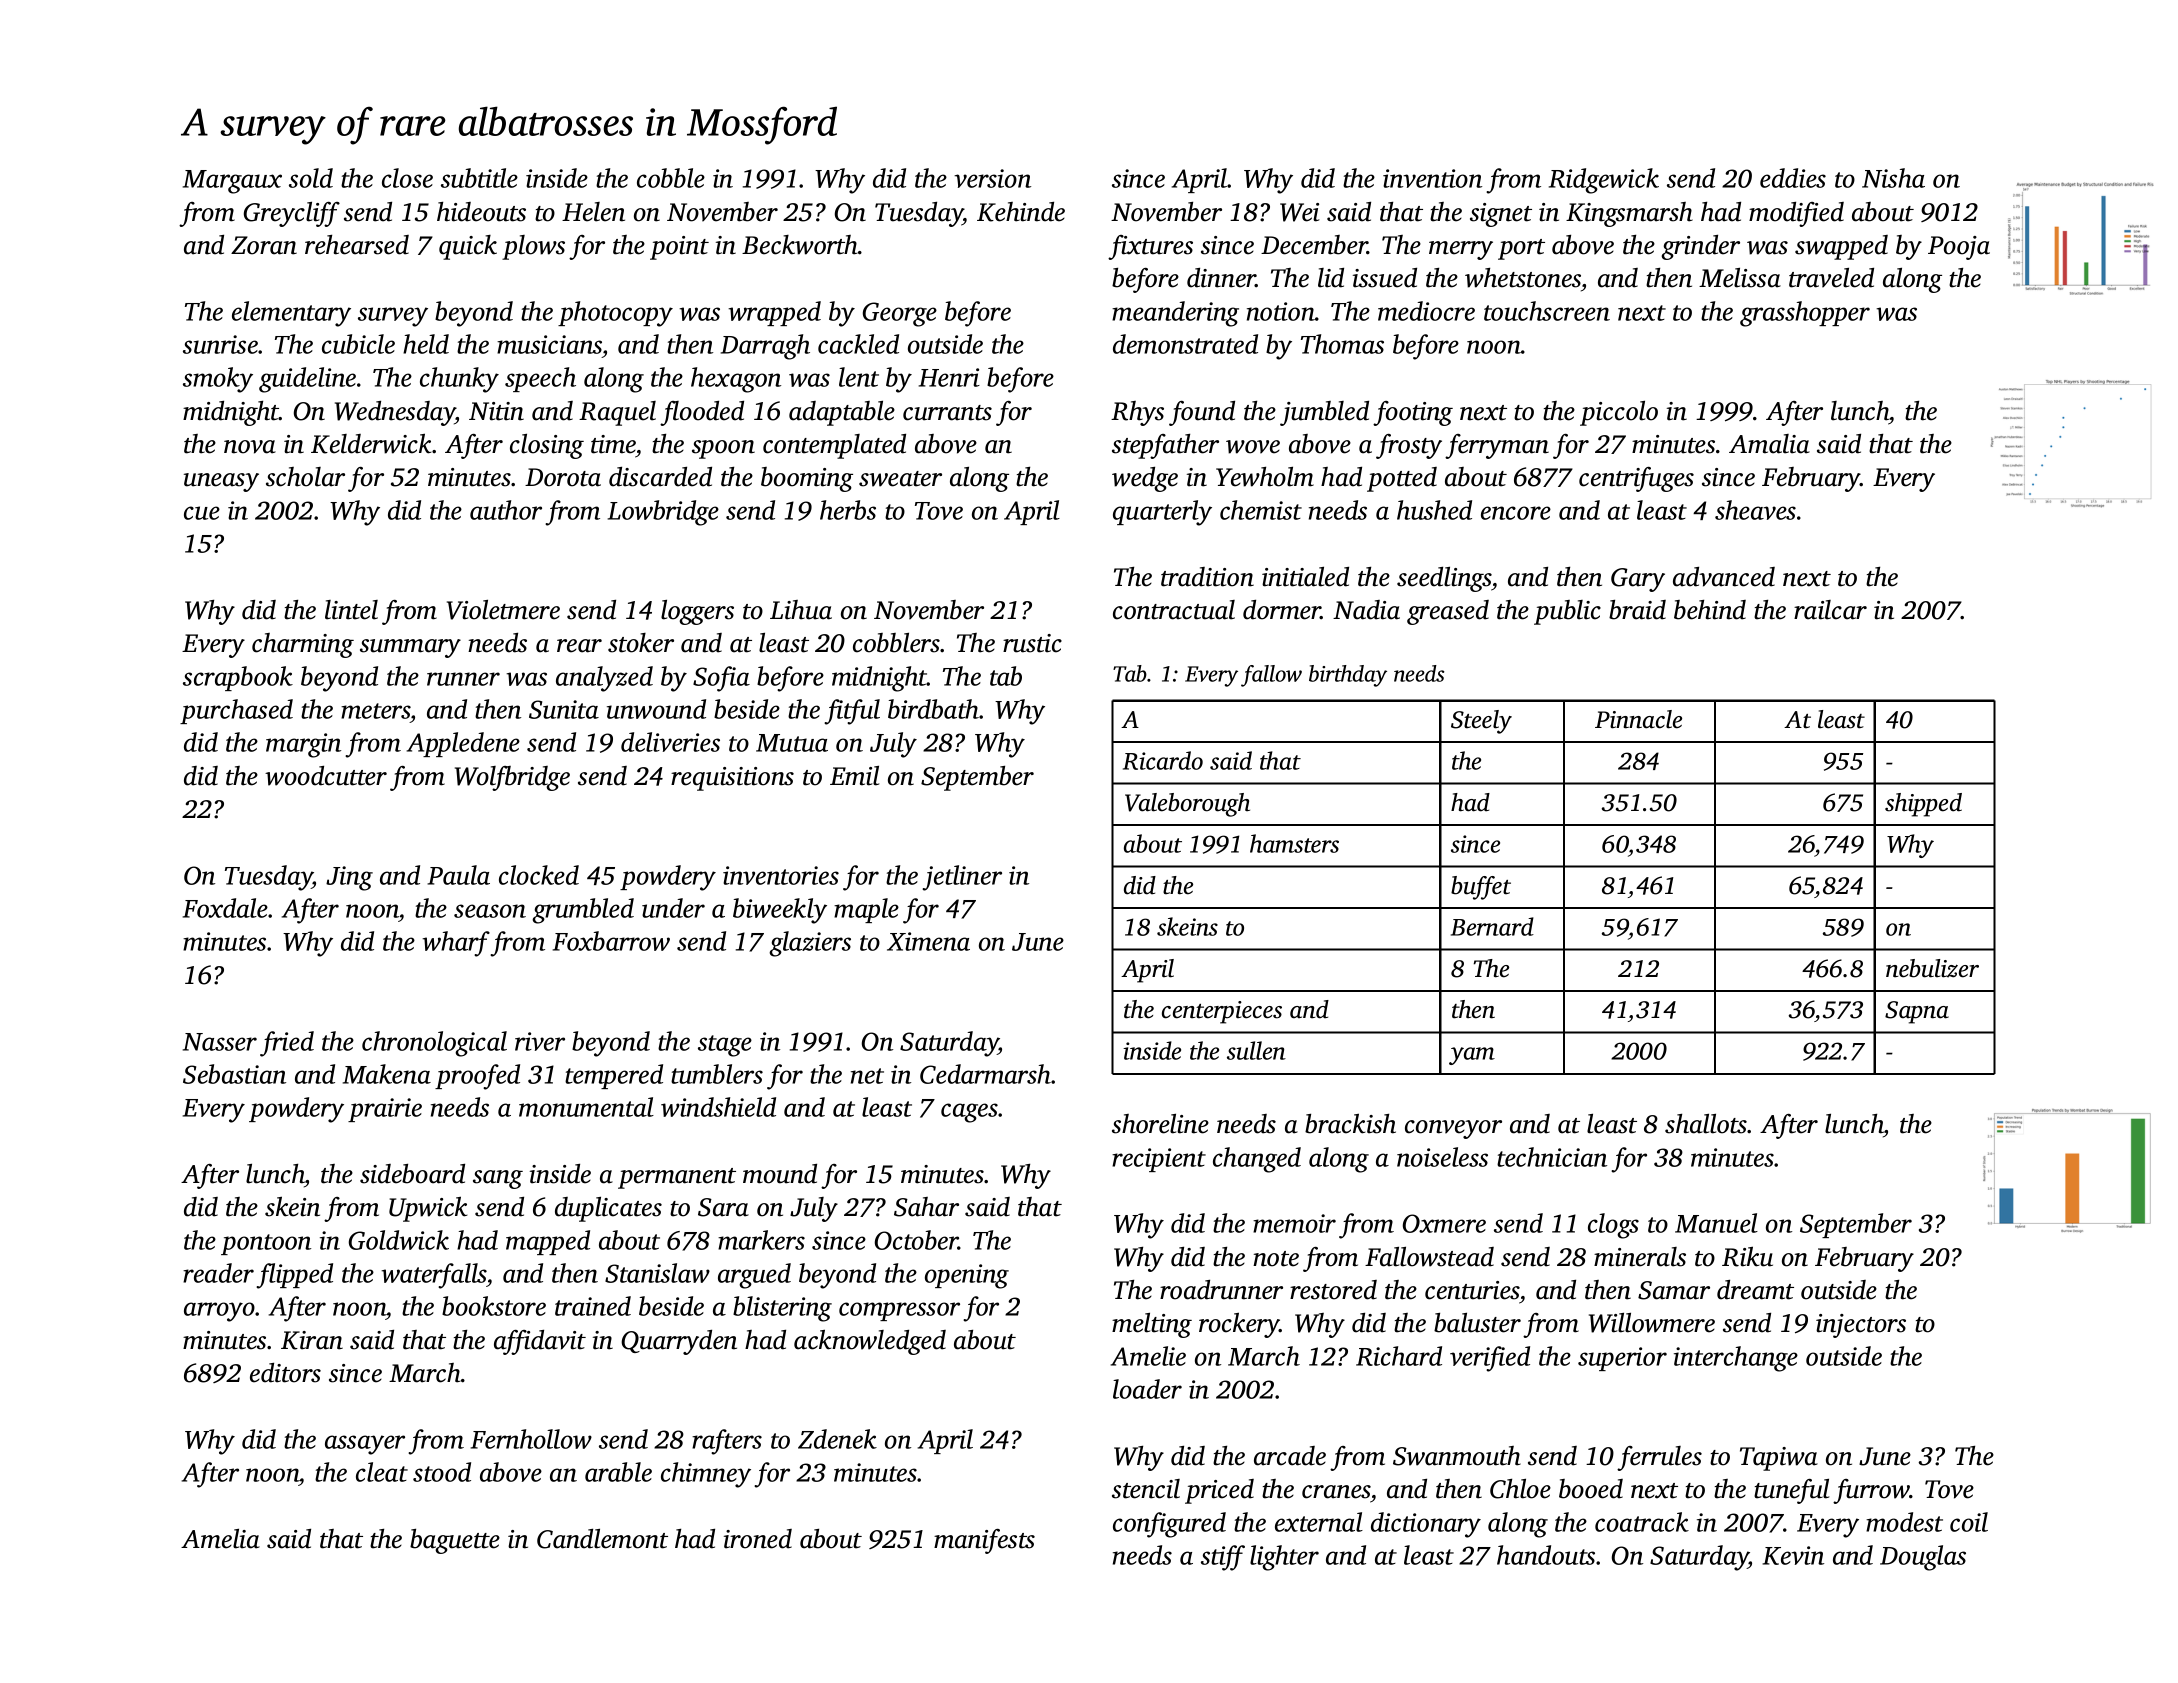  Describe the element at coordinates (1638, 719) in the screenshot. I see `Pinnacle` at that location.
